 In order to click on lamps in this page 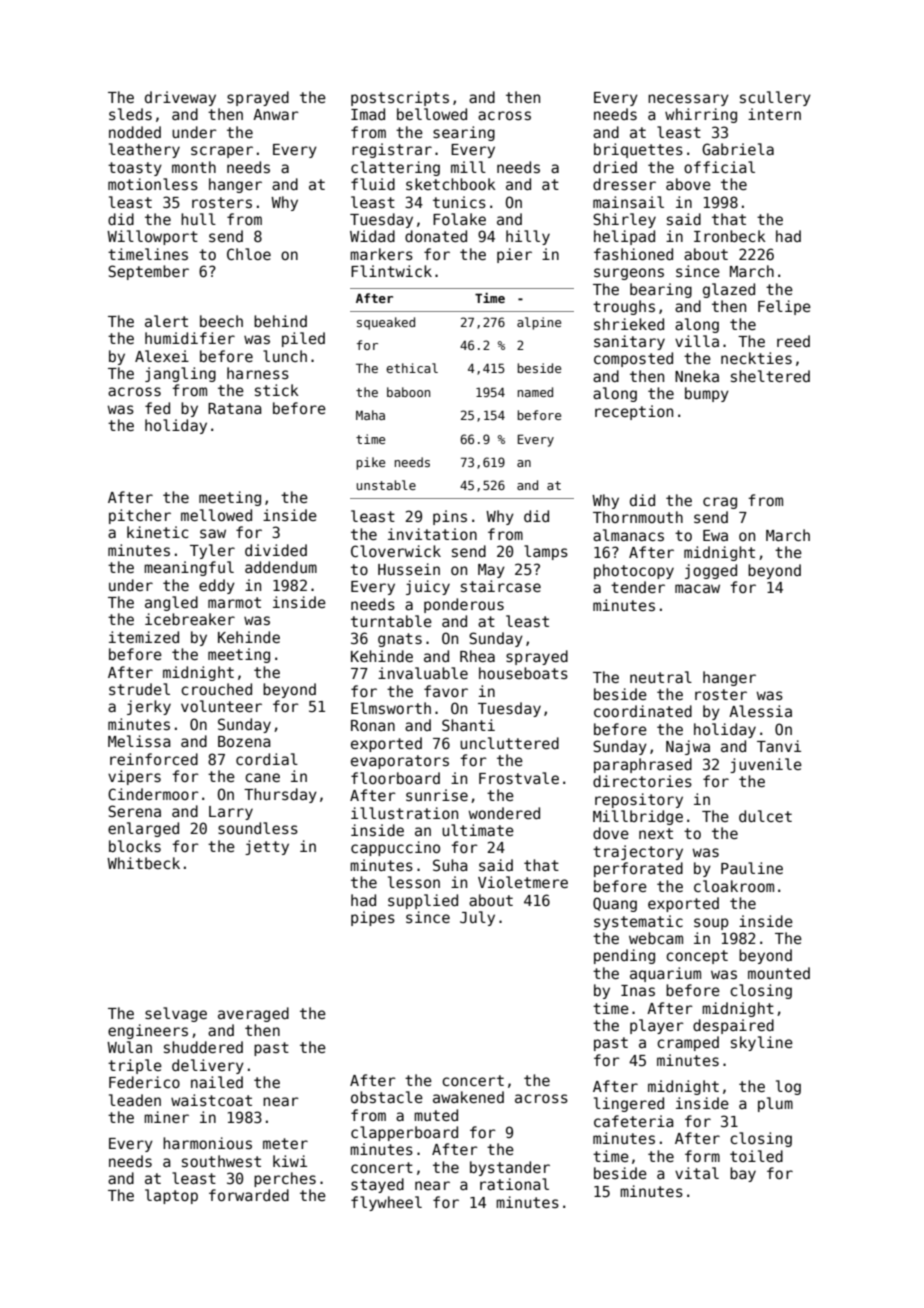, I will do `click(546, 552)`.
